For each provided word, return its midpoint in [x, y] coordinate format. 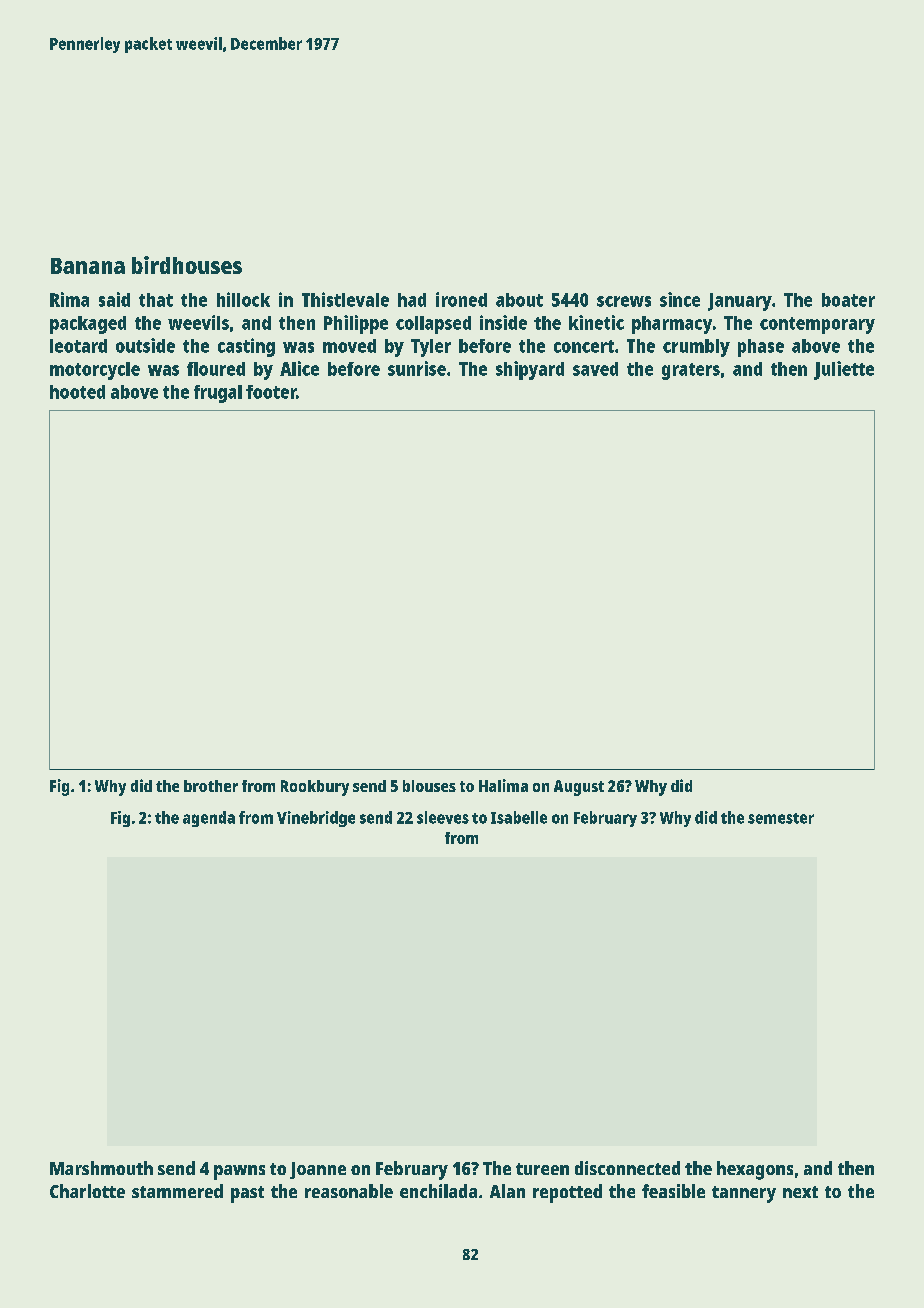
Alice [299, 368]
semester [781, 818]
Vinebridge [316, 819]
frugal [218, 394]
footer [271, 392]
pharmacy [672, 325]
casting [246, 347]
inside [503, 322]
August [579, 788]
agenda [209, 819]
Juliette [844, 370]
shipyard [530, 370]
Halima [503, 785]
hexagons [755, 1170]
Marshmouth [101, 1168]
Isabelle [519, 817]
